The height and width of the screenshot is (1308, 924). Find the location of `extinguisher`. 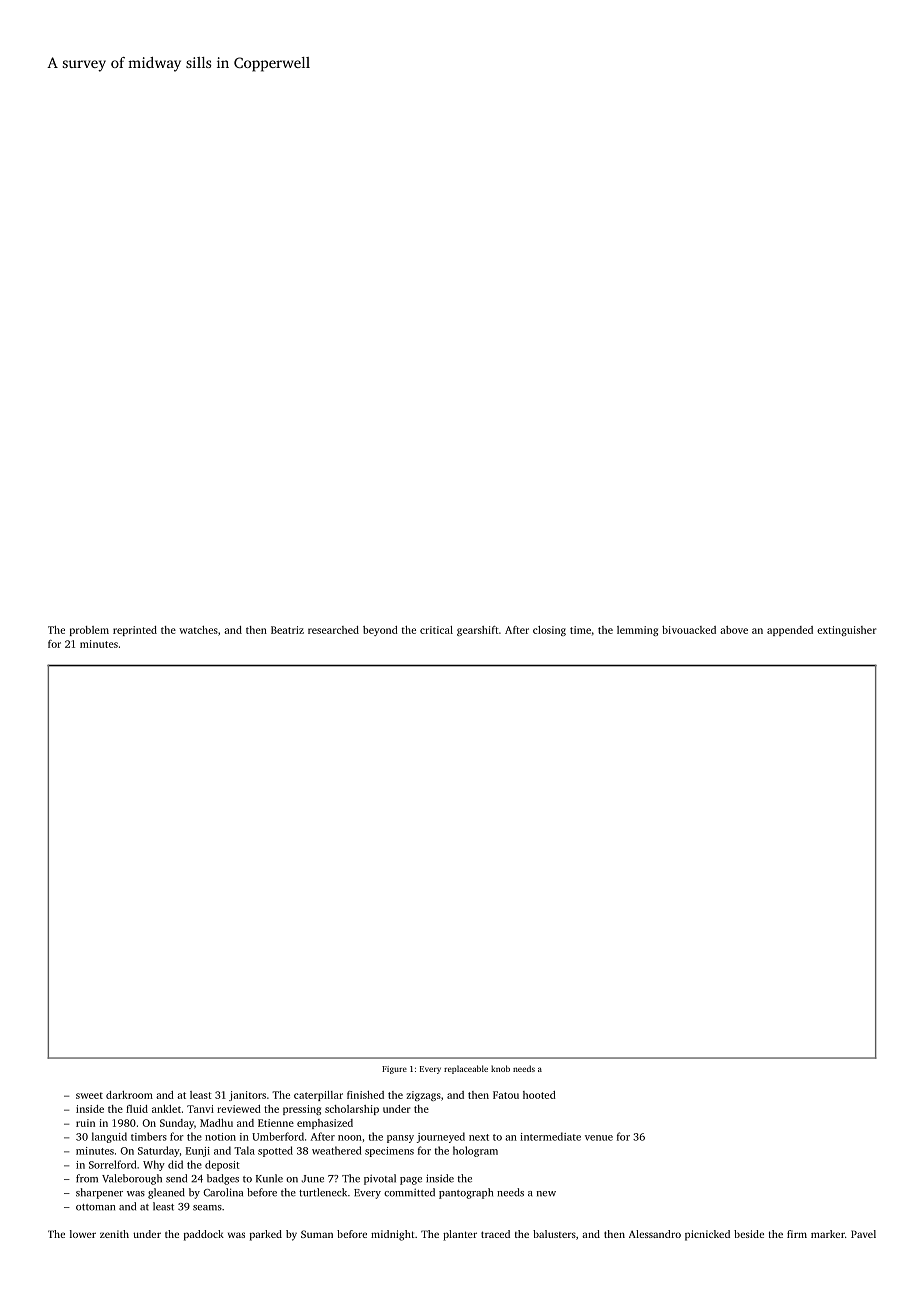

extinguisher is located at coordinates (846, 631).
